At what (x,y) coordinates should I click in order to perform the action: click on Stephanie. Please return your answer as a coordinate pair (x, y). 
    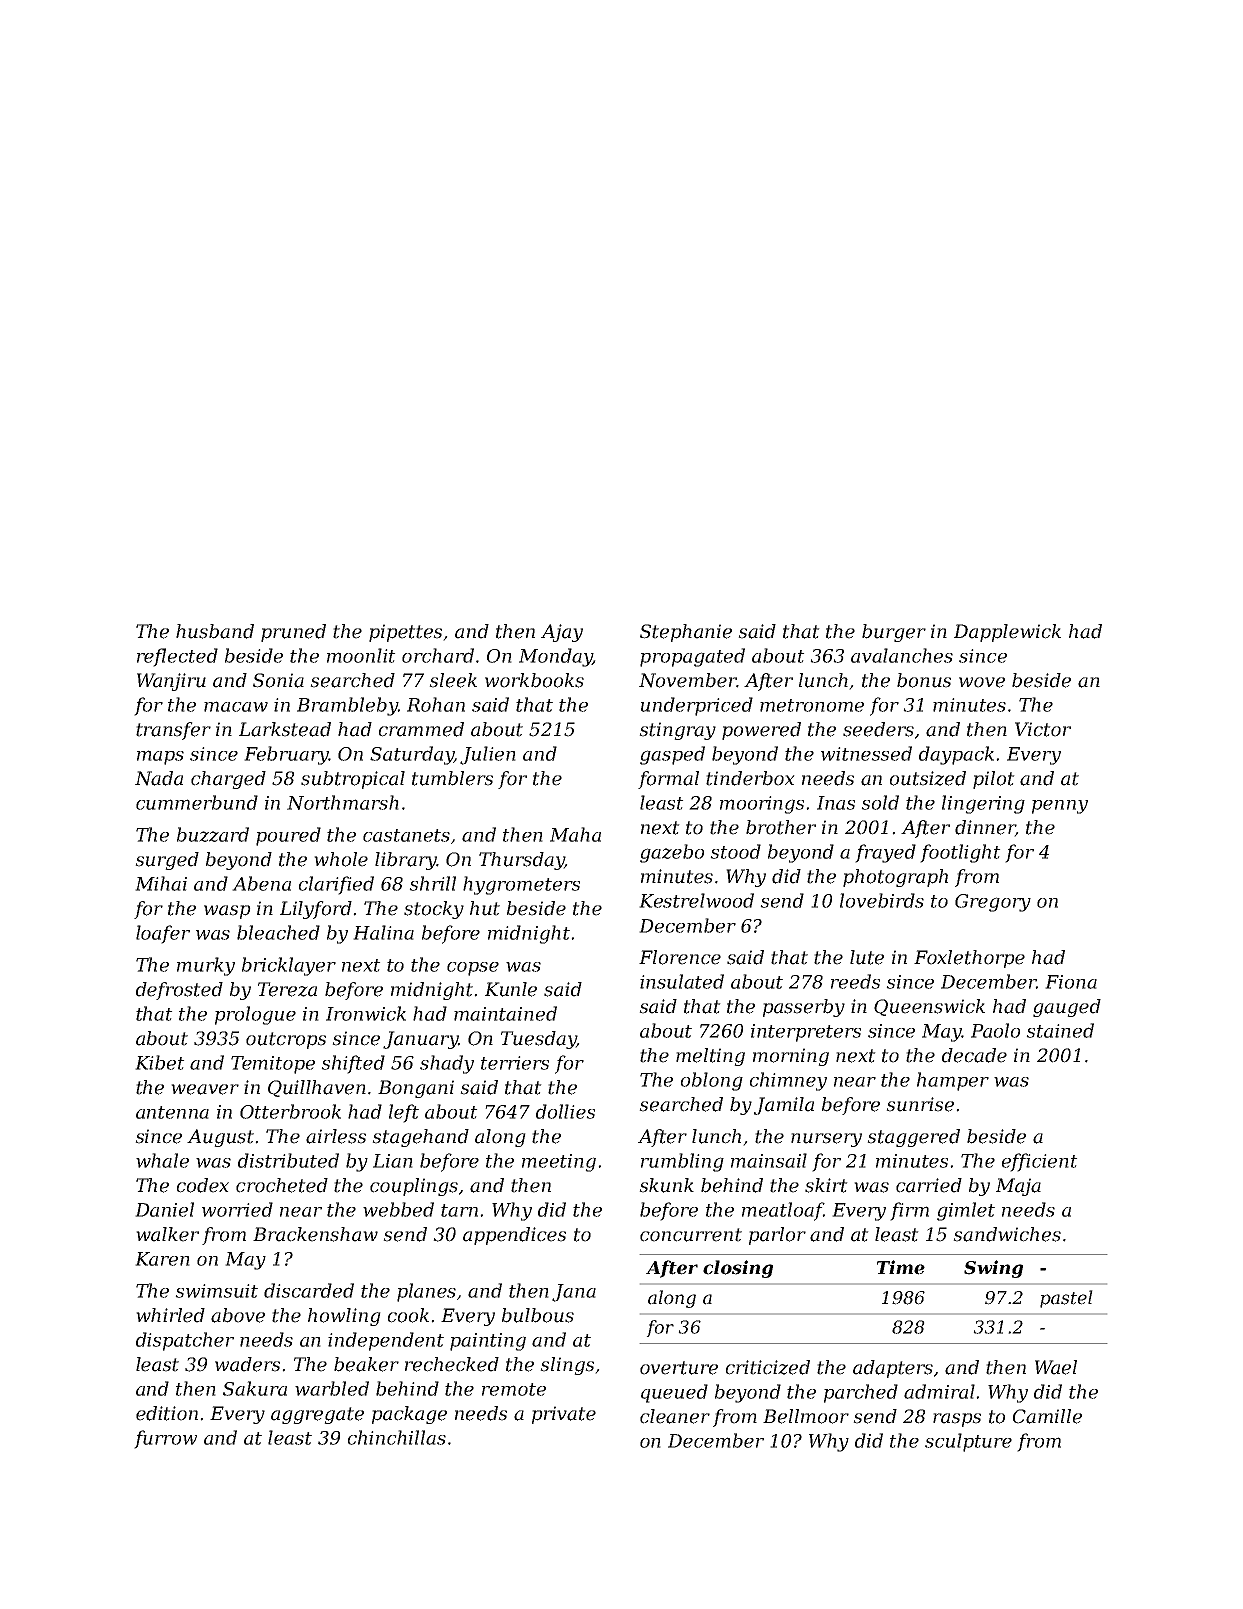
    Looking at the image, I should click on (686, 633).
